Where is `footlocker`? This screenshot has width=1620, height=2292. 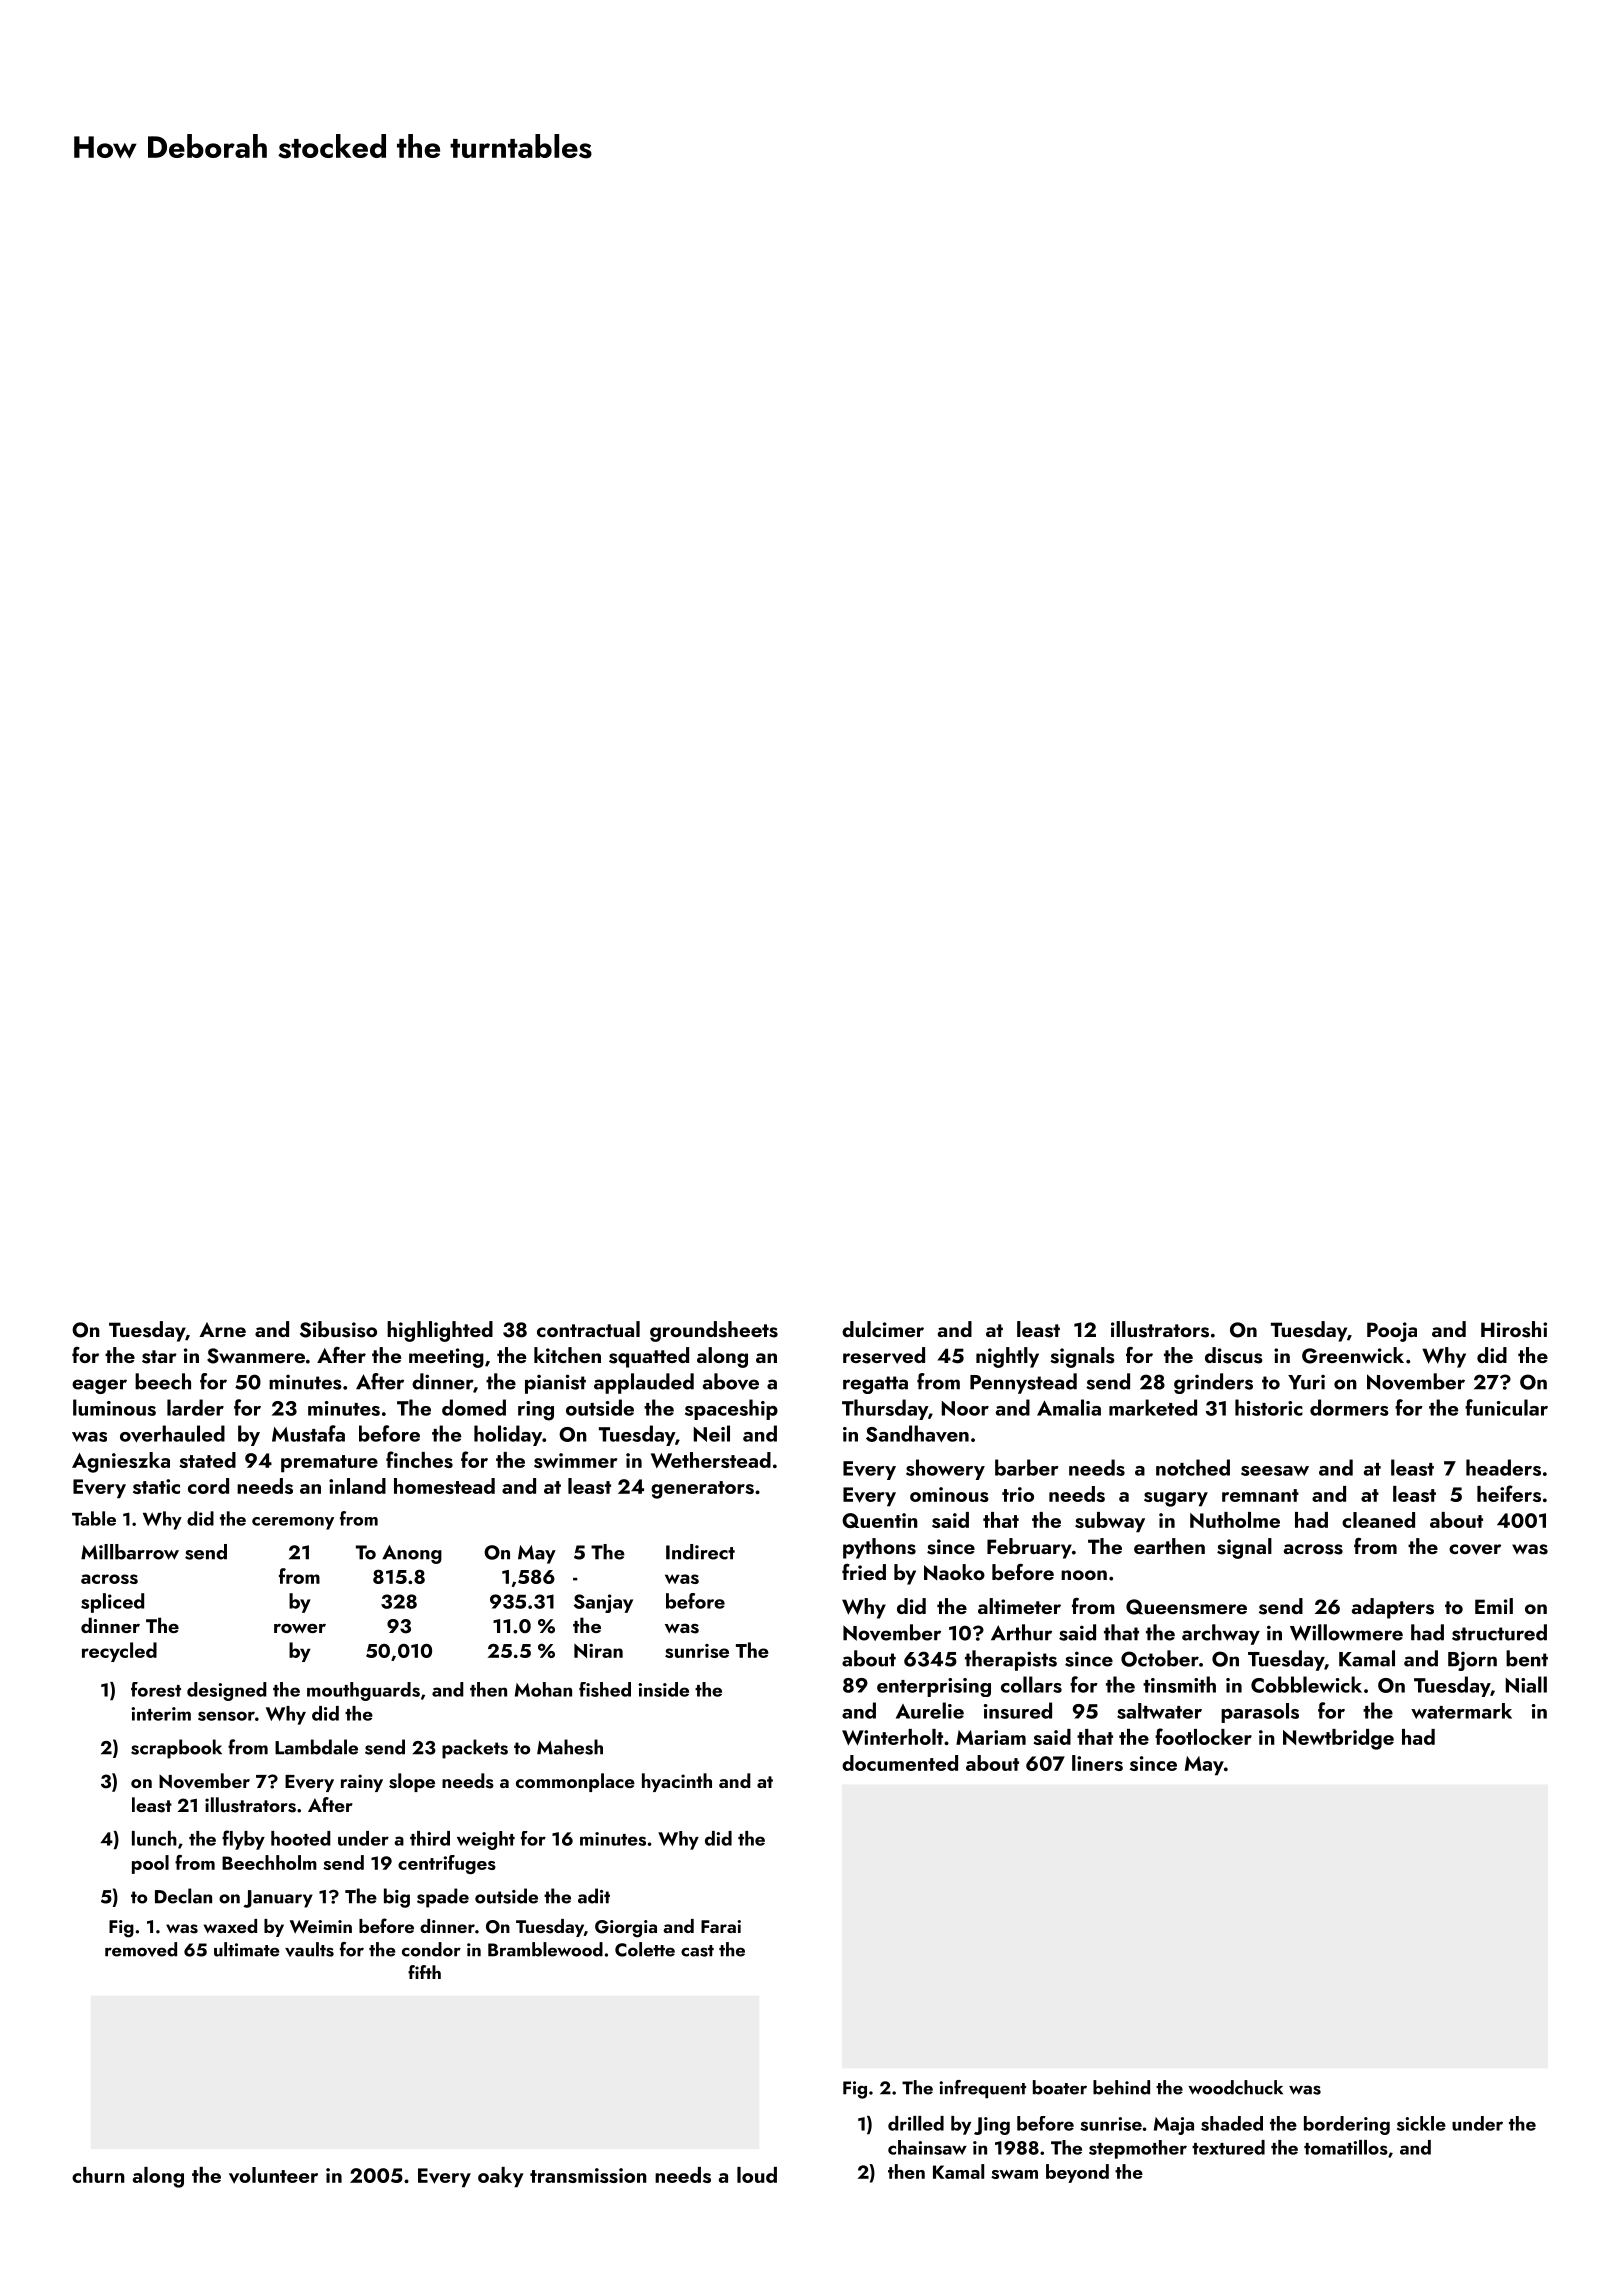
footlocker is located at coordinates (1203, 1736).
